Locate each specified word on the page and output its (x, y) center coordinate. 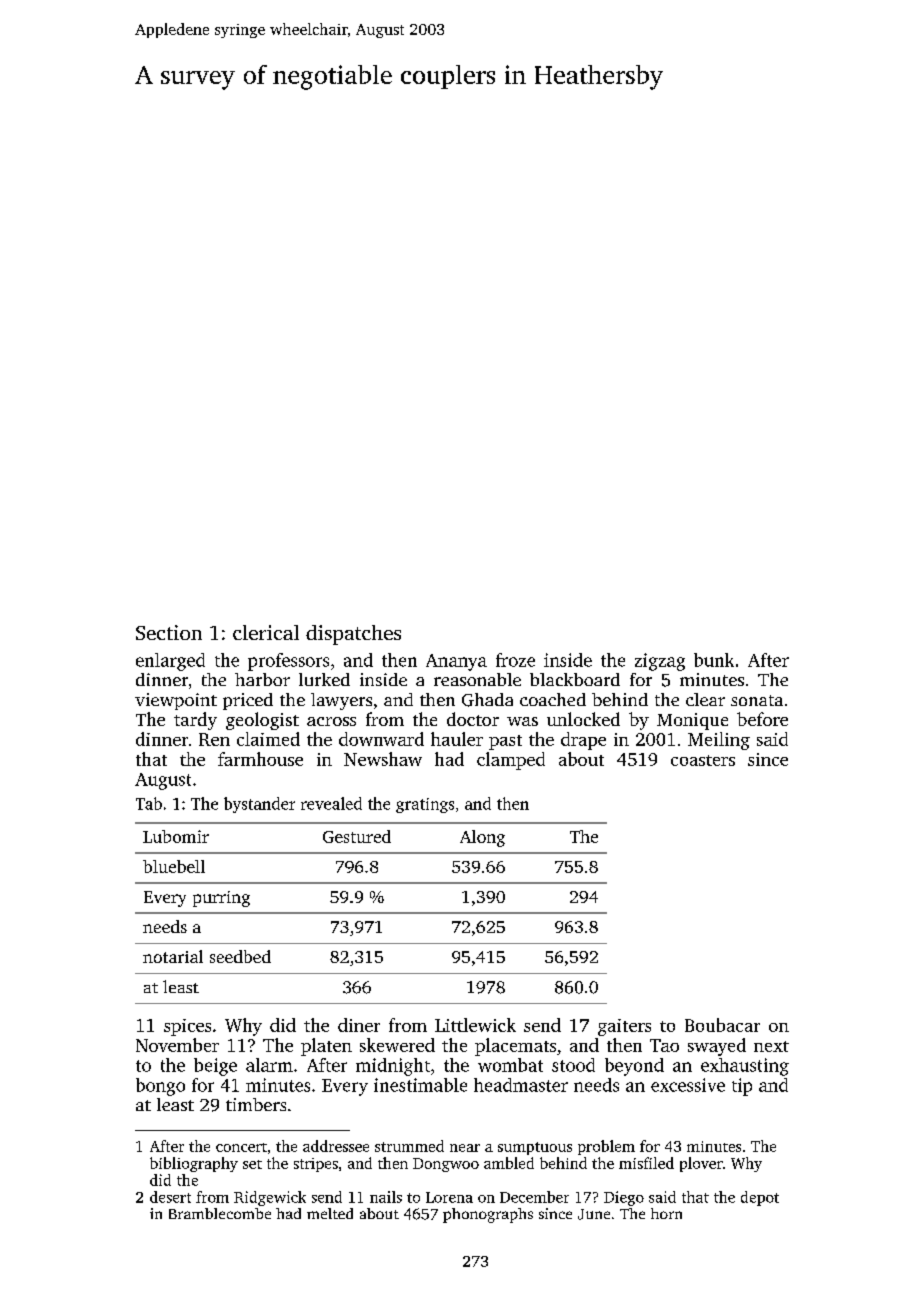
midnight (393, 1067)
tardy (195, 721)
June (594, 1214)
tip (742, 1087)
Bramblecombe (220, 1213)
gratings (425, 805)
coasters (703, 760)
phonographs (488, 1215)
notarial (173, 956)
